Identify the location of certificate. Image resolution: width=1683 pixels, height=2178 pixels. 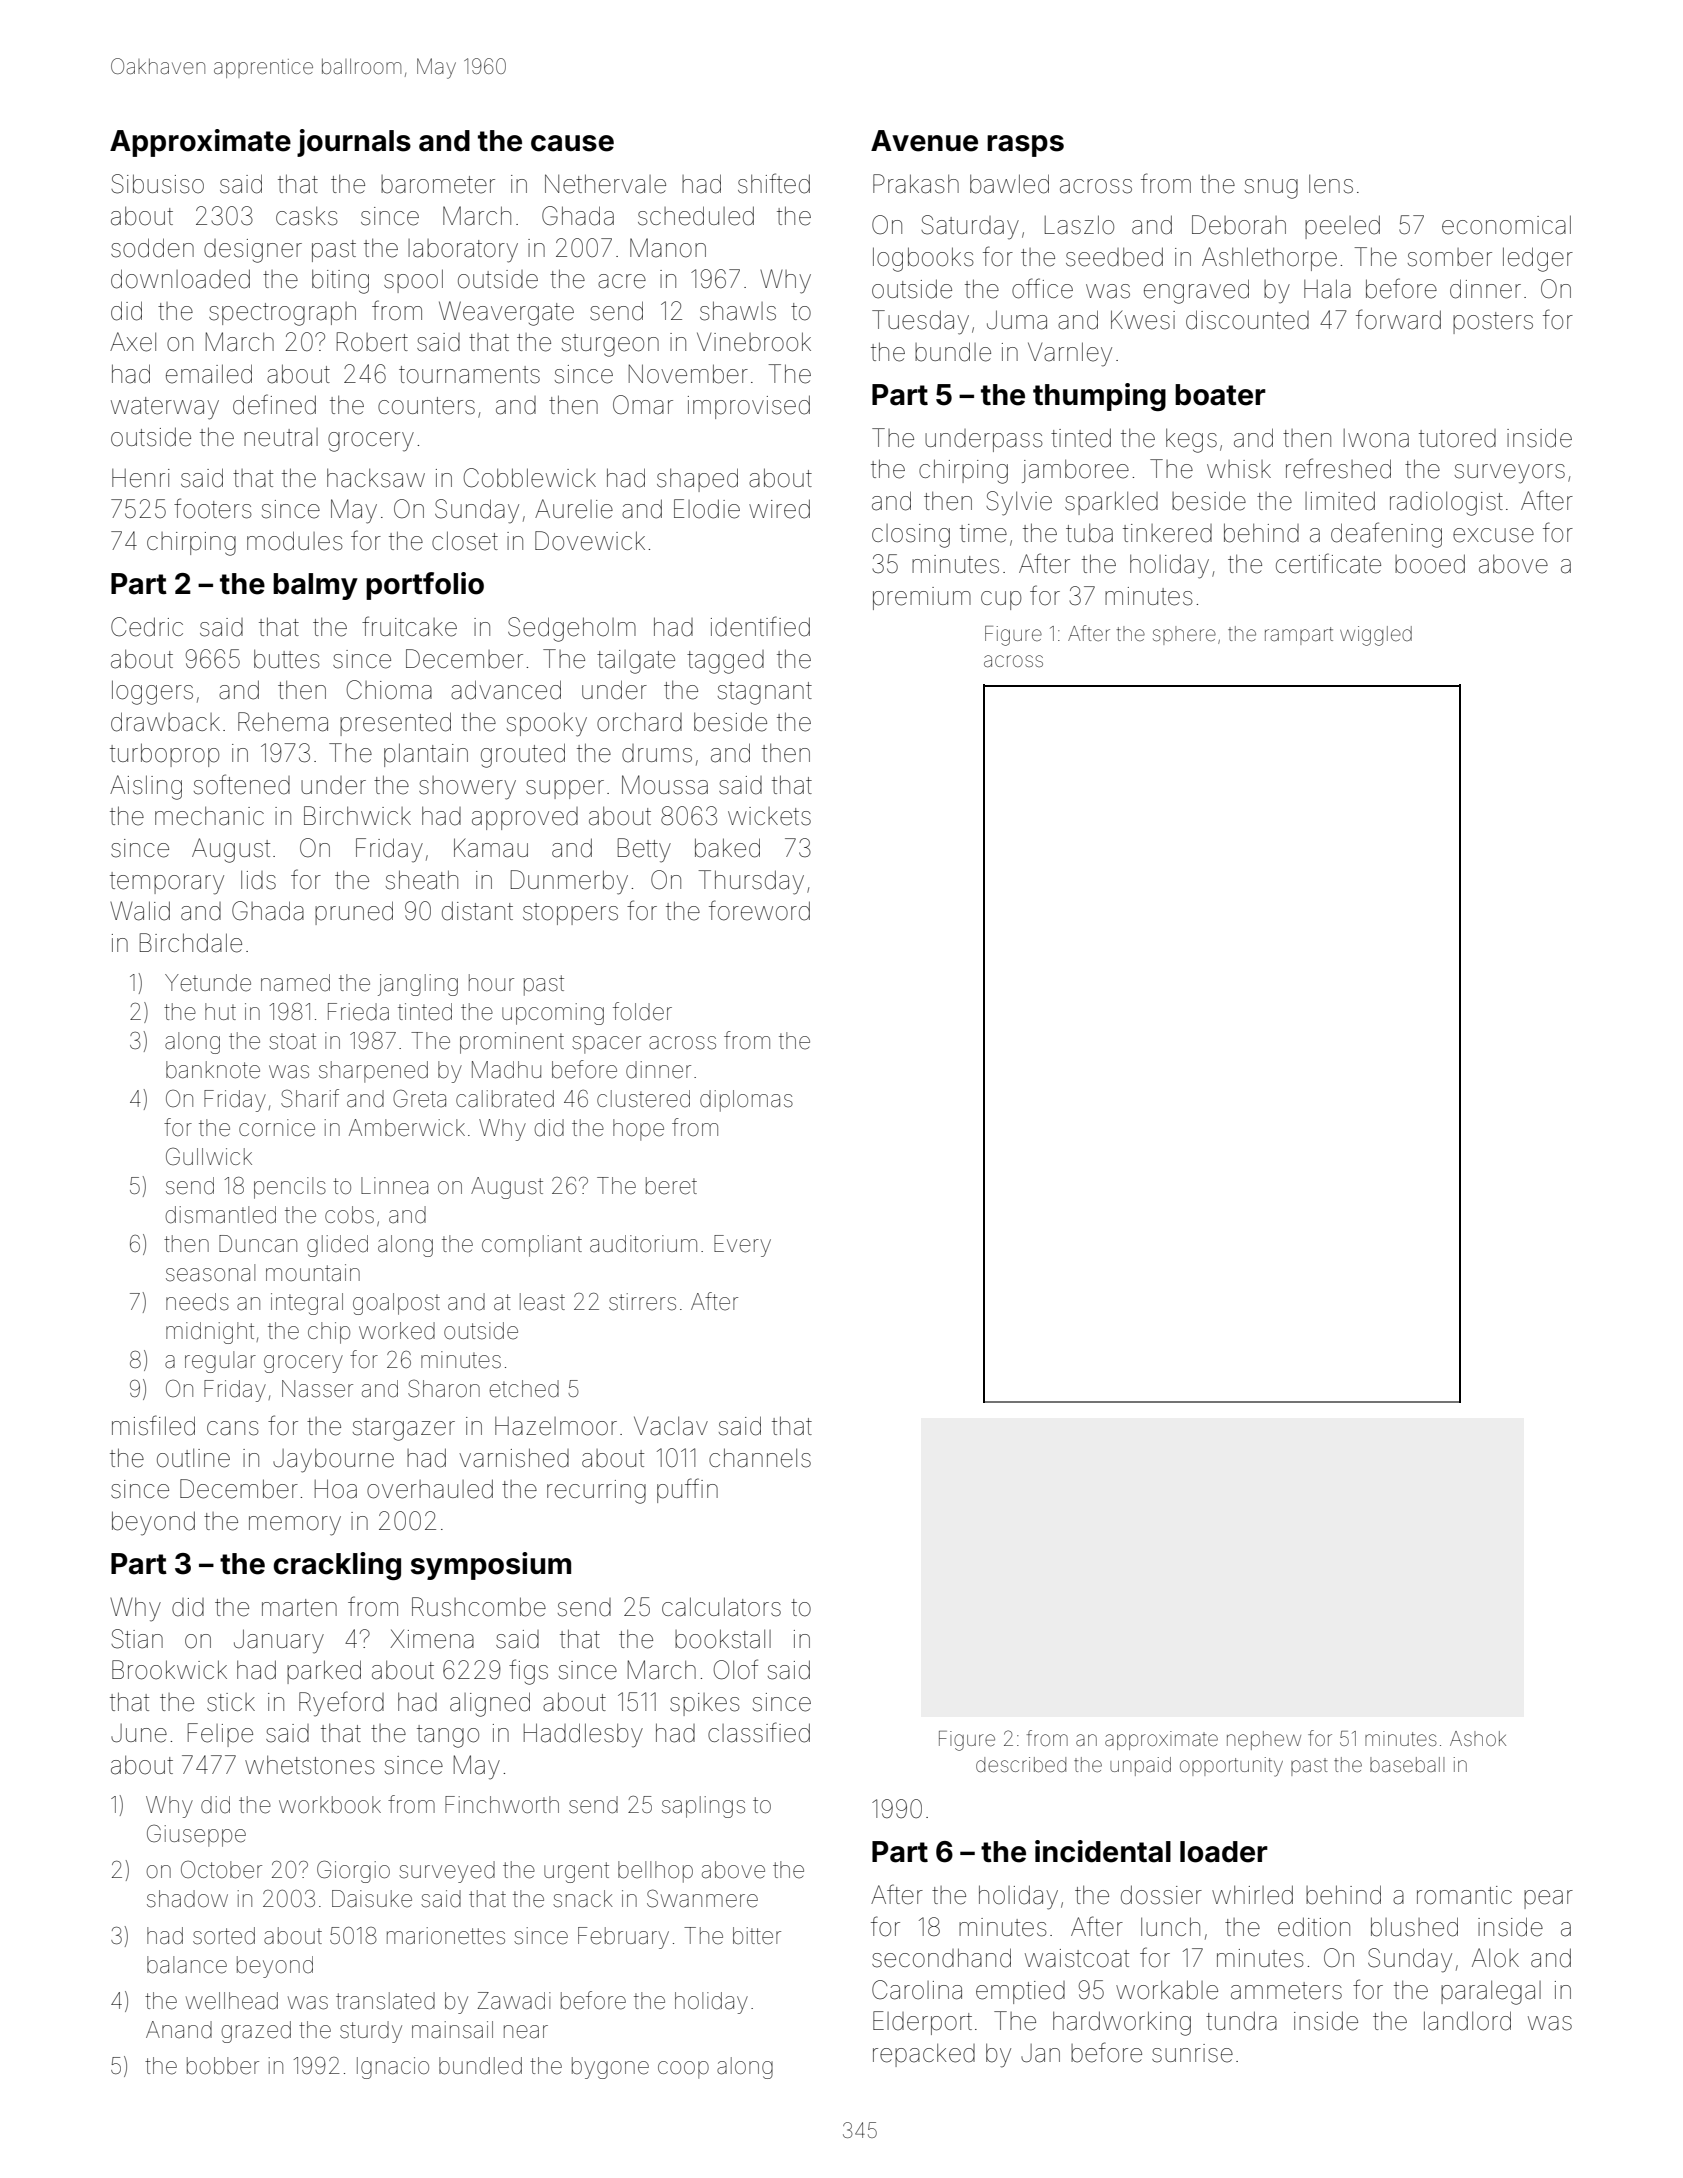
(1328, 563).
